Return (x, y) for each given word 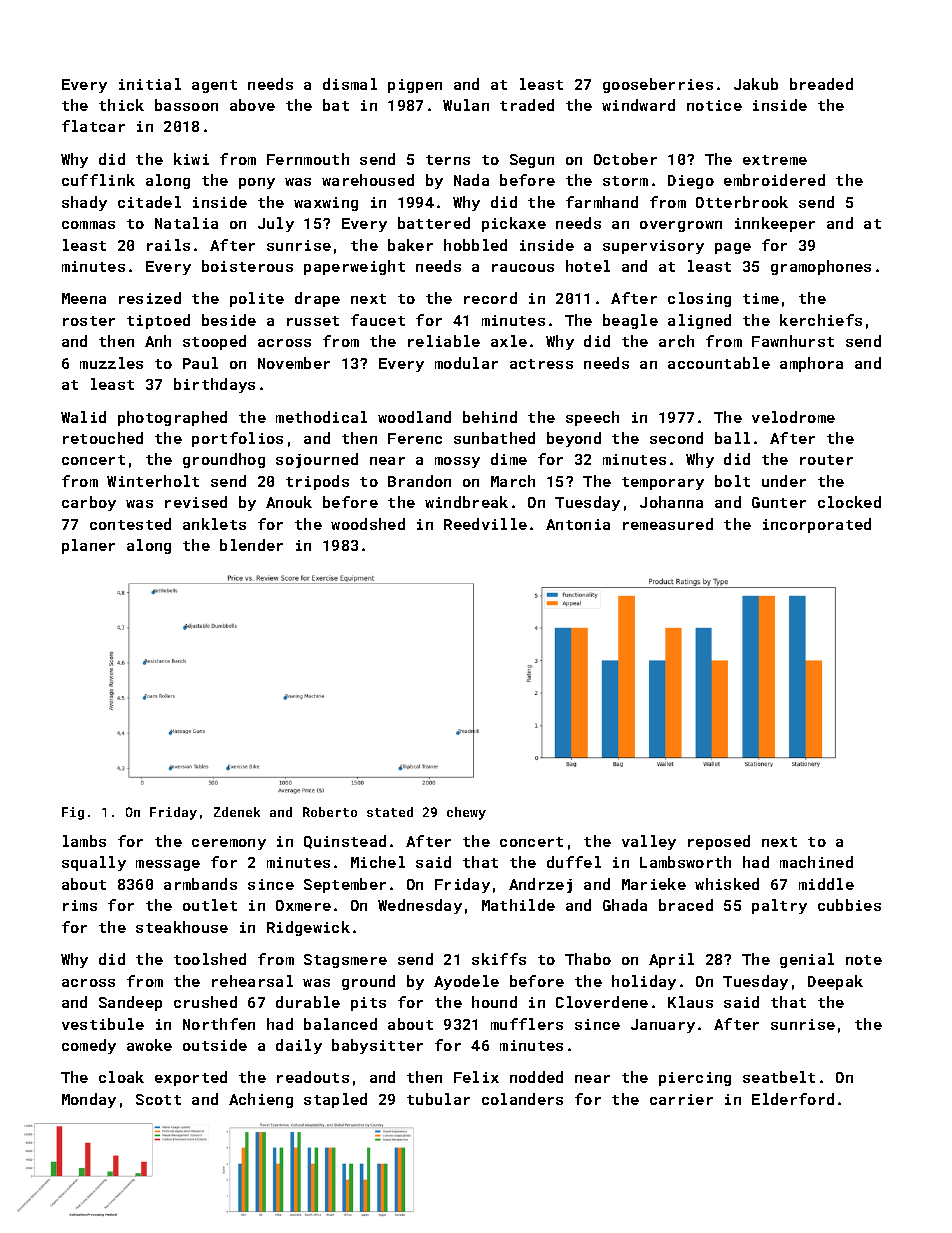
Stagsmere (345, 961)
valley (649, 842)
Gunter (779, 502)
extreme (775, 160)
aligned (699, 321)
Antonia (578, 524)
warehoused (368, 180)
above (252, 105)
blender (251, 545)
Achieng (261, 1100)
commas (88, 225)
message (168, 865)
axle (509, 341)
